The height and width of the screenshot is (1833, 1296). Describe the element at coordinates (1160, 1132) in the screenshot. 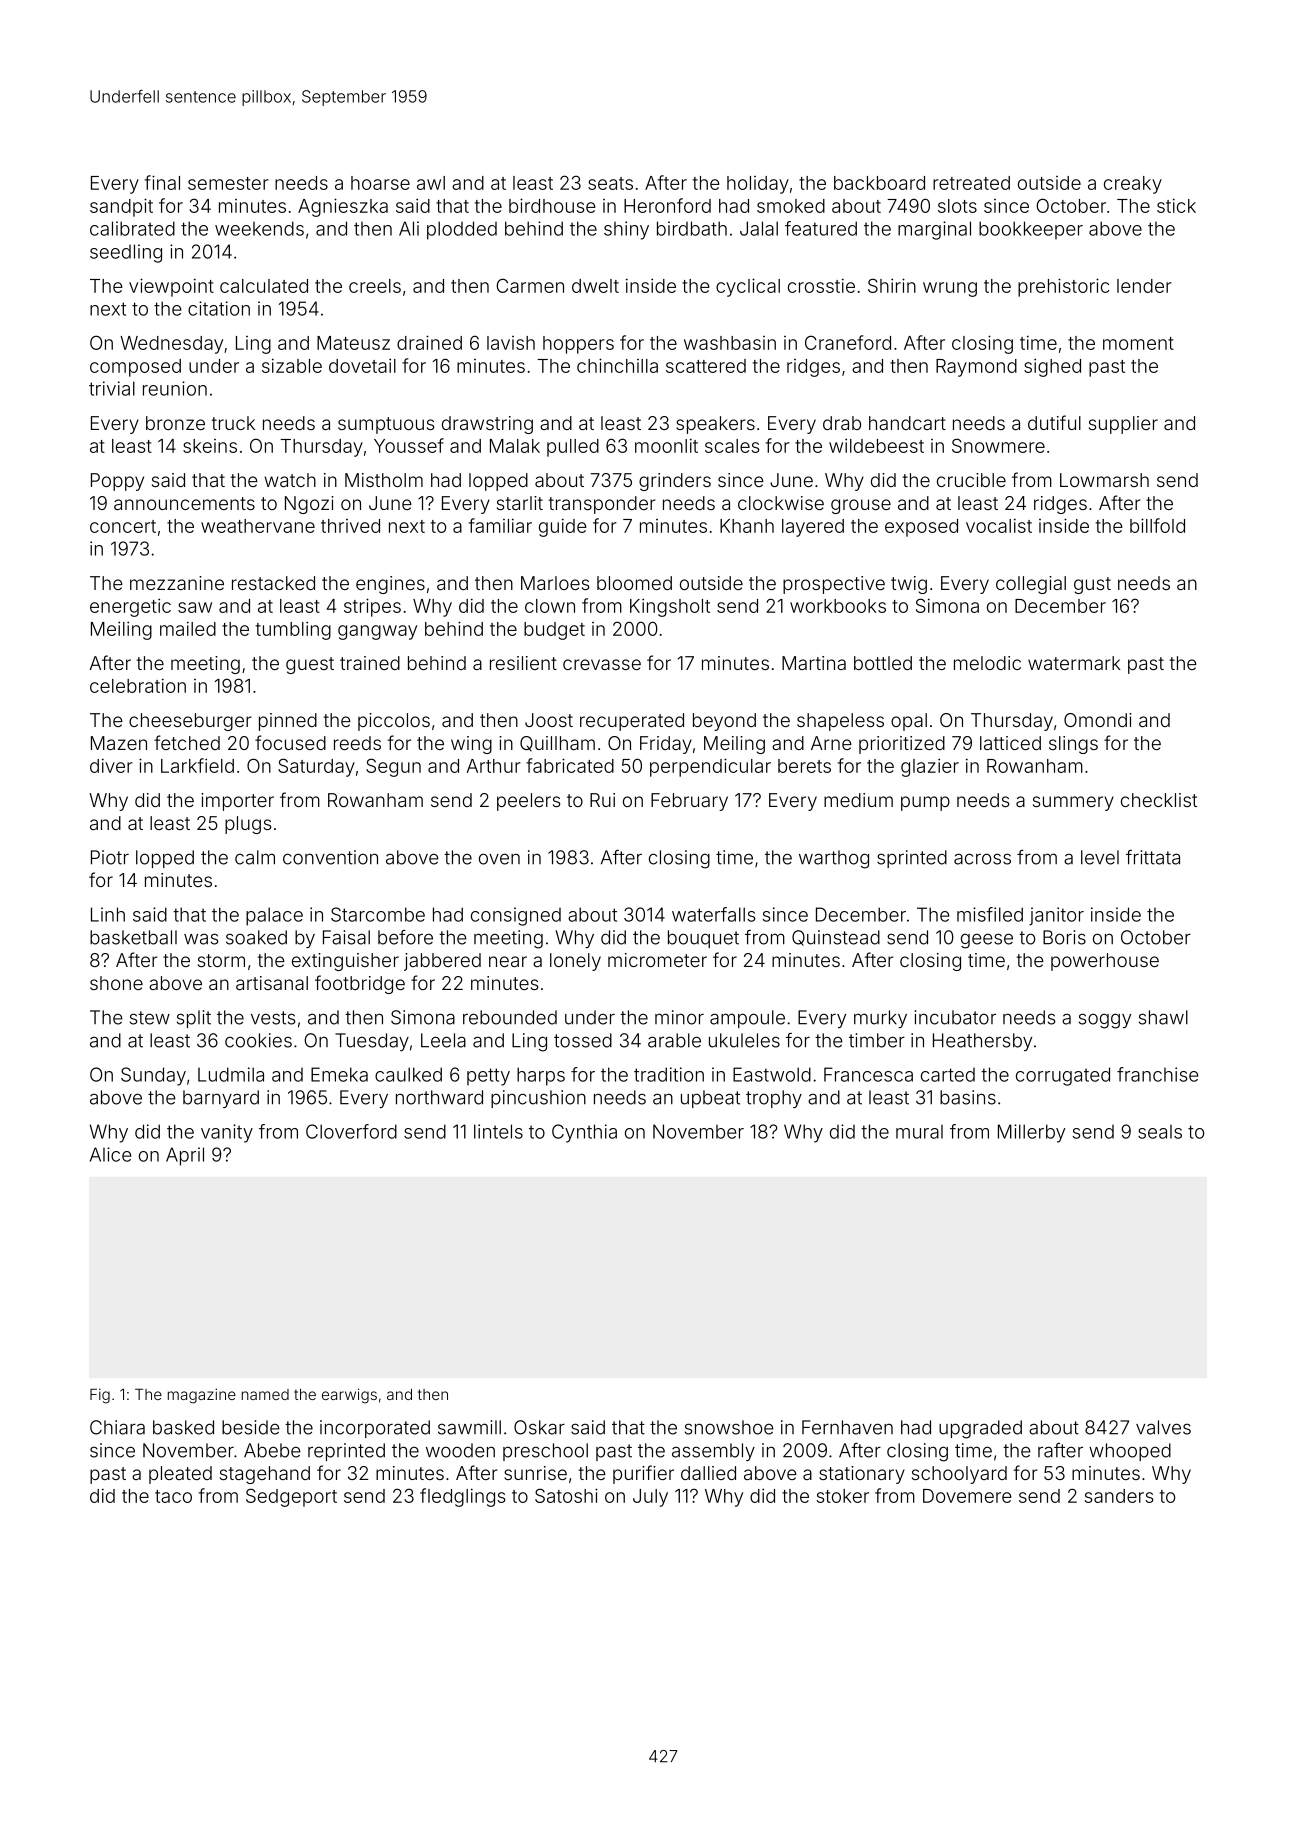

I see `seals` at that location.
